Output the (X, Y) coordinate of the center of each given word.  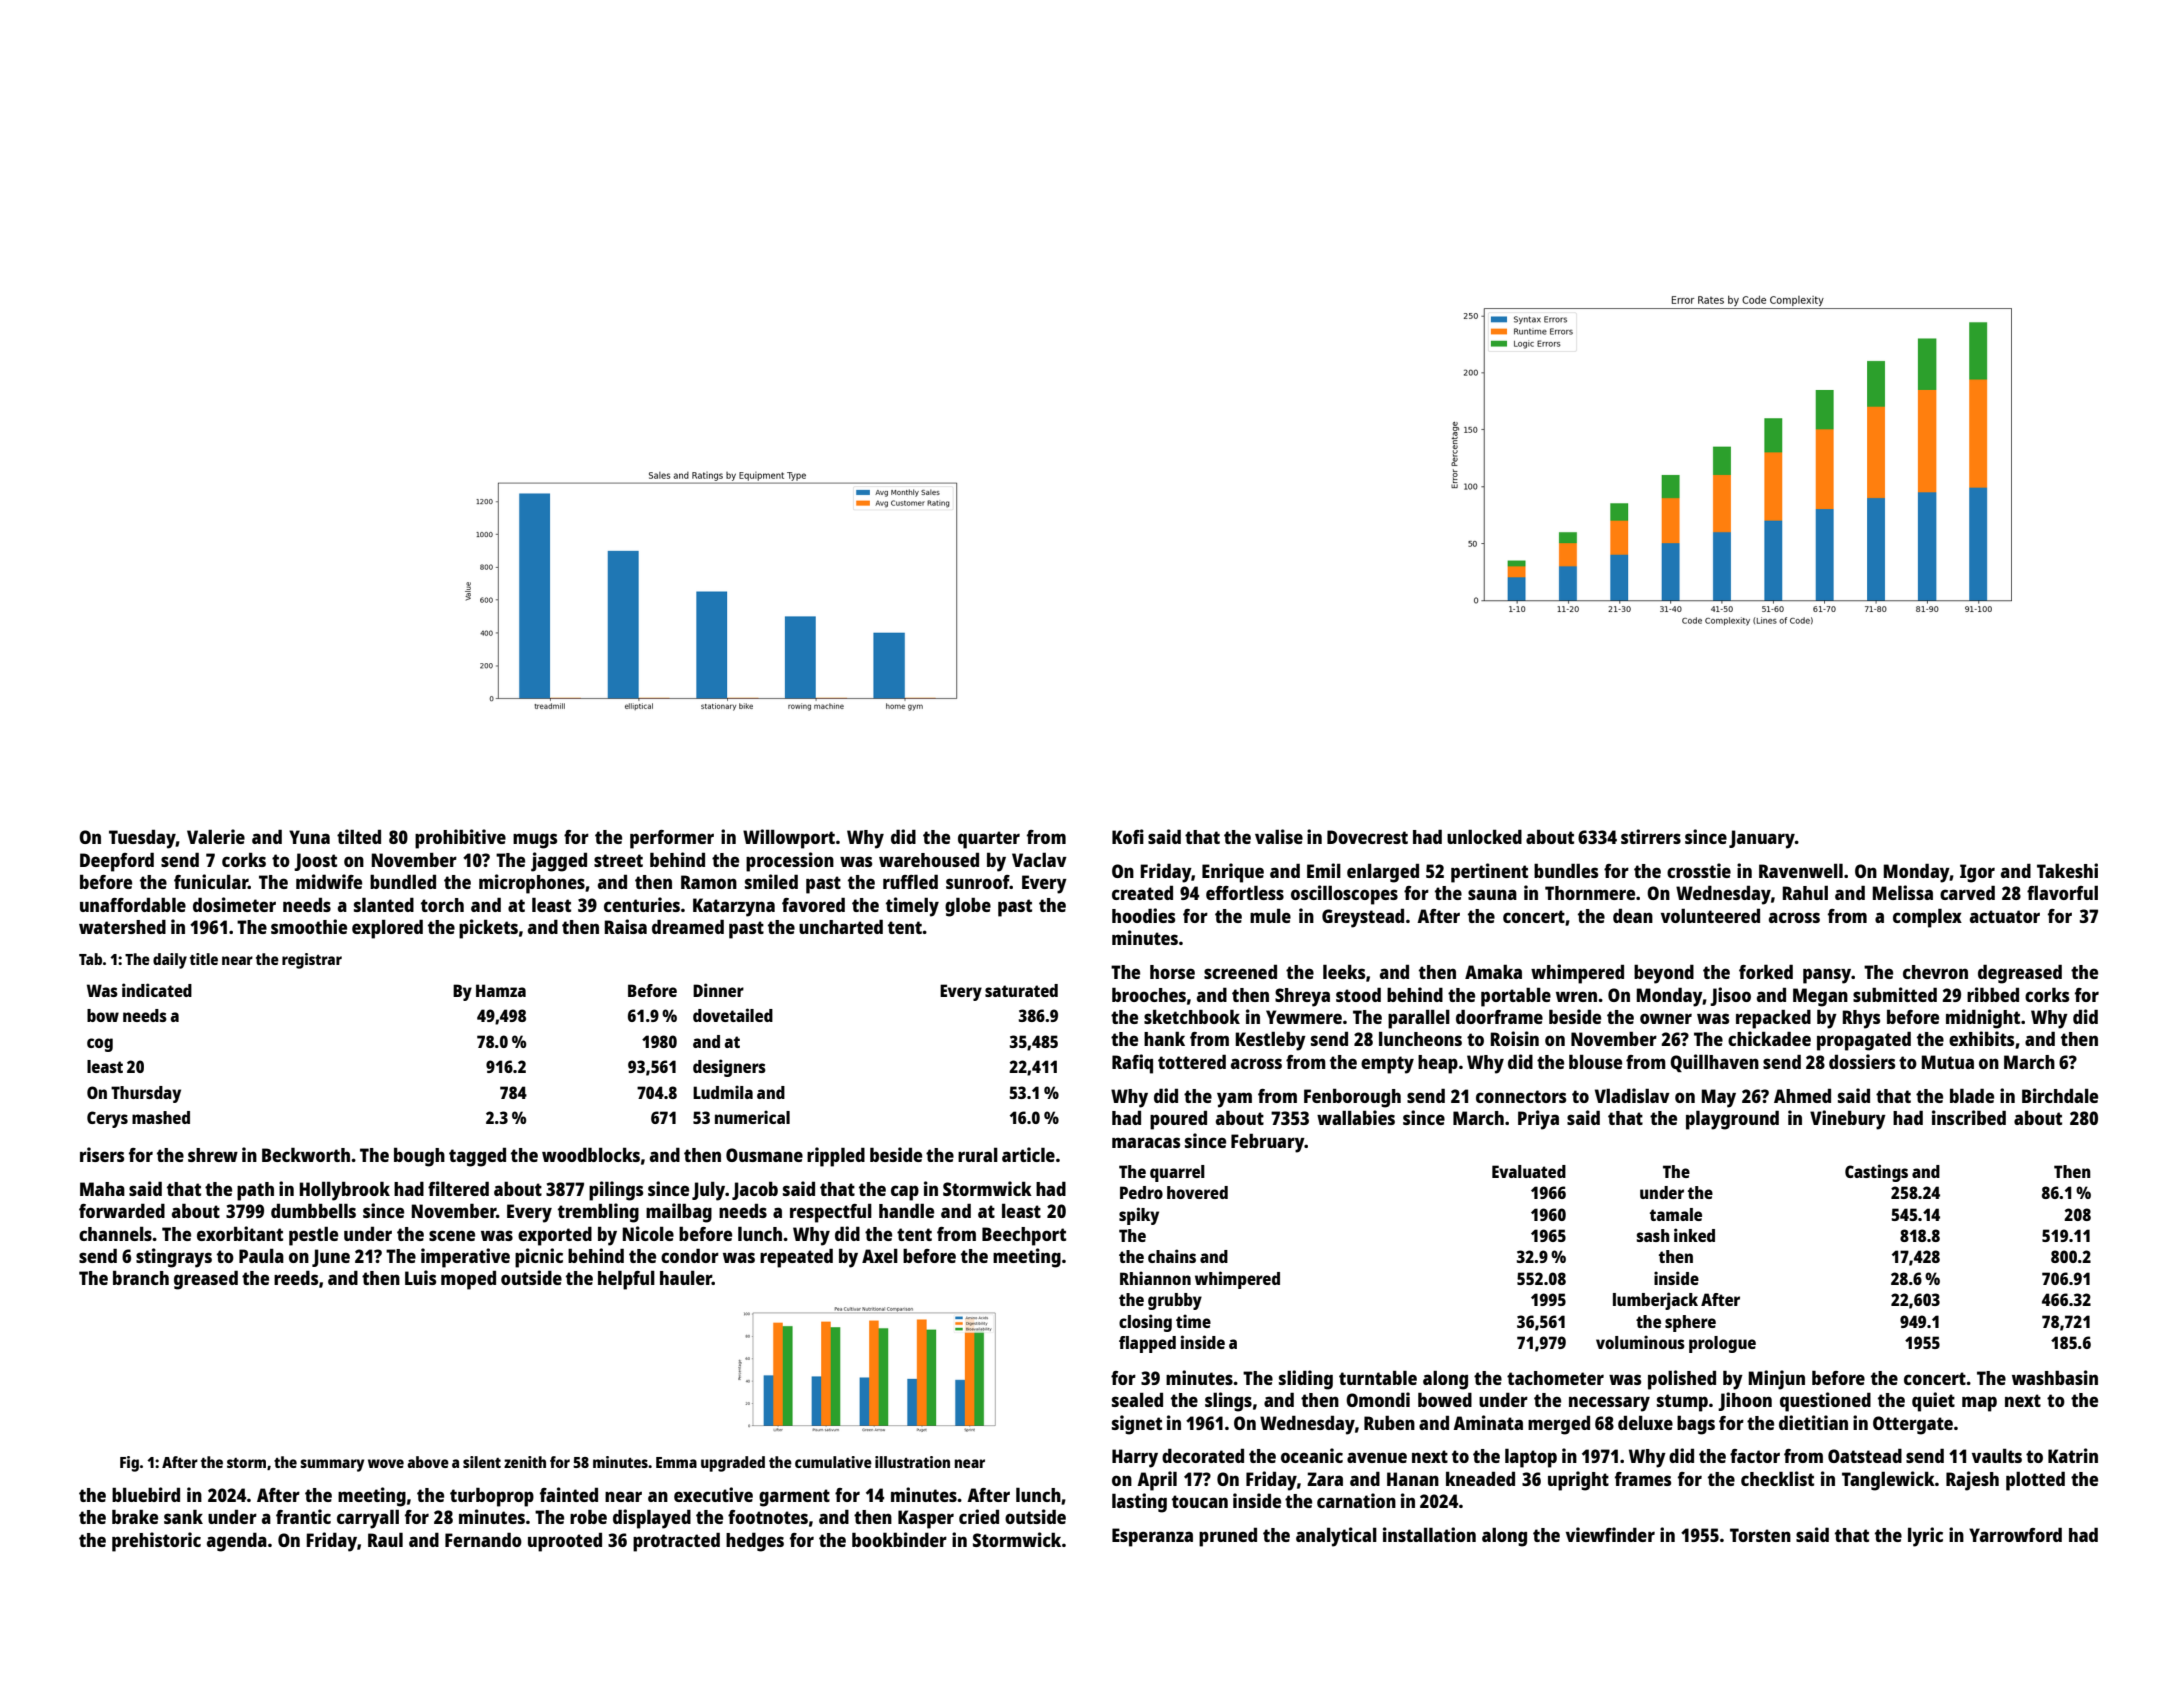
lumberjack (1655, 1301)
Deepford (117, 862)
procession (790, 862)
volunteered (1710, 915)
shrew (213, 1155)
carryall (368, 1519)
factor (1755, 1456)
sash (1653, 1235)
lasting (1139, 1503)
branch (141, 1277)
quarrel (1177, 1173)
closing (1145, 1323)
